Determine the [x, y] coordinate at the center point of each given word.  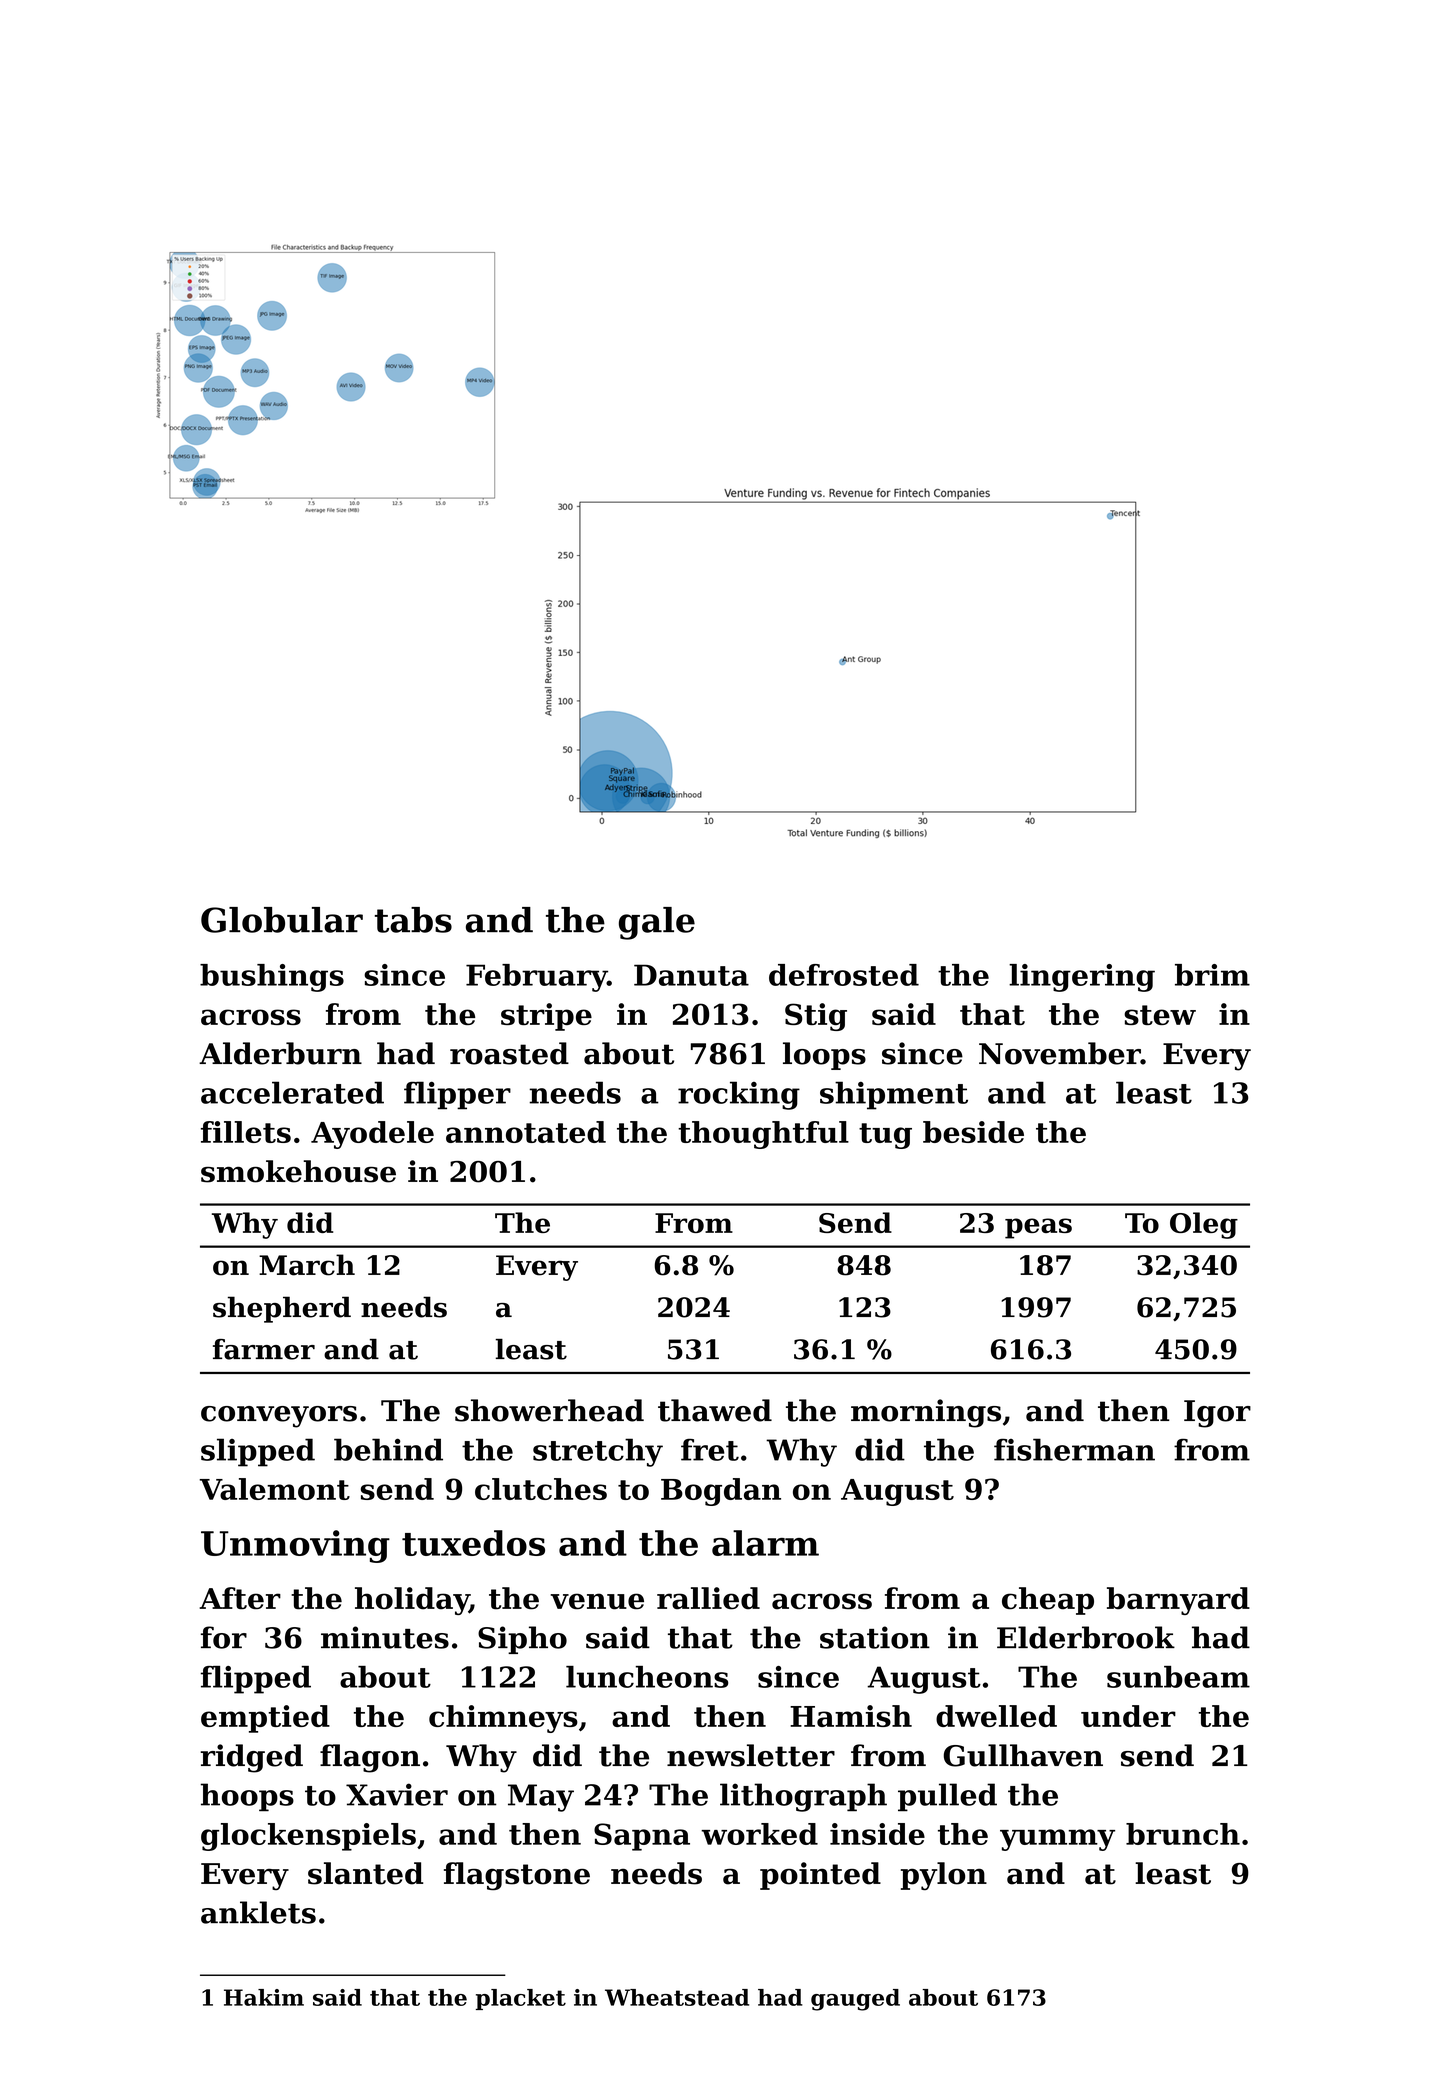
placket [521, 1999]
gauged [855, 2000]
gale [657, 923]
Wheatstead [677, 1997]
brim [1212, 975]
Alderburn [280, 1053]
